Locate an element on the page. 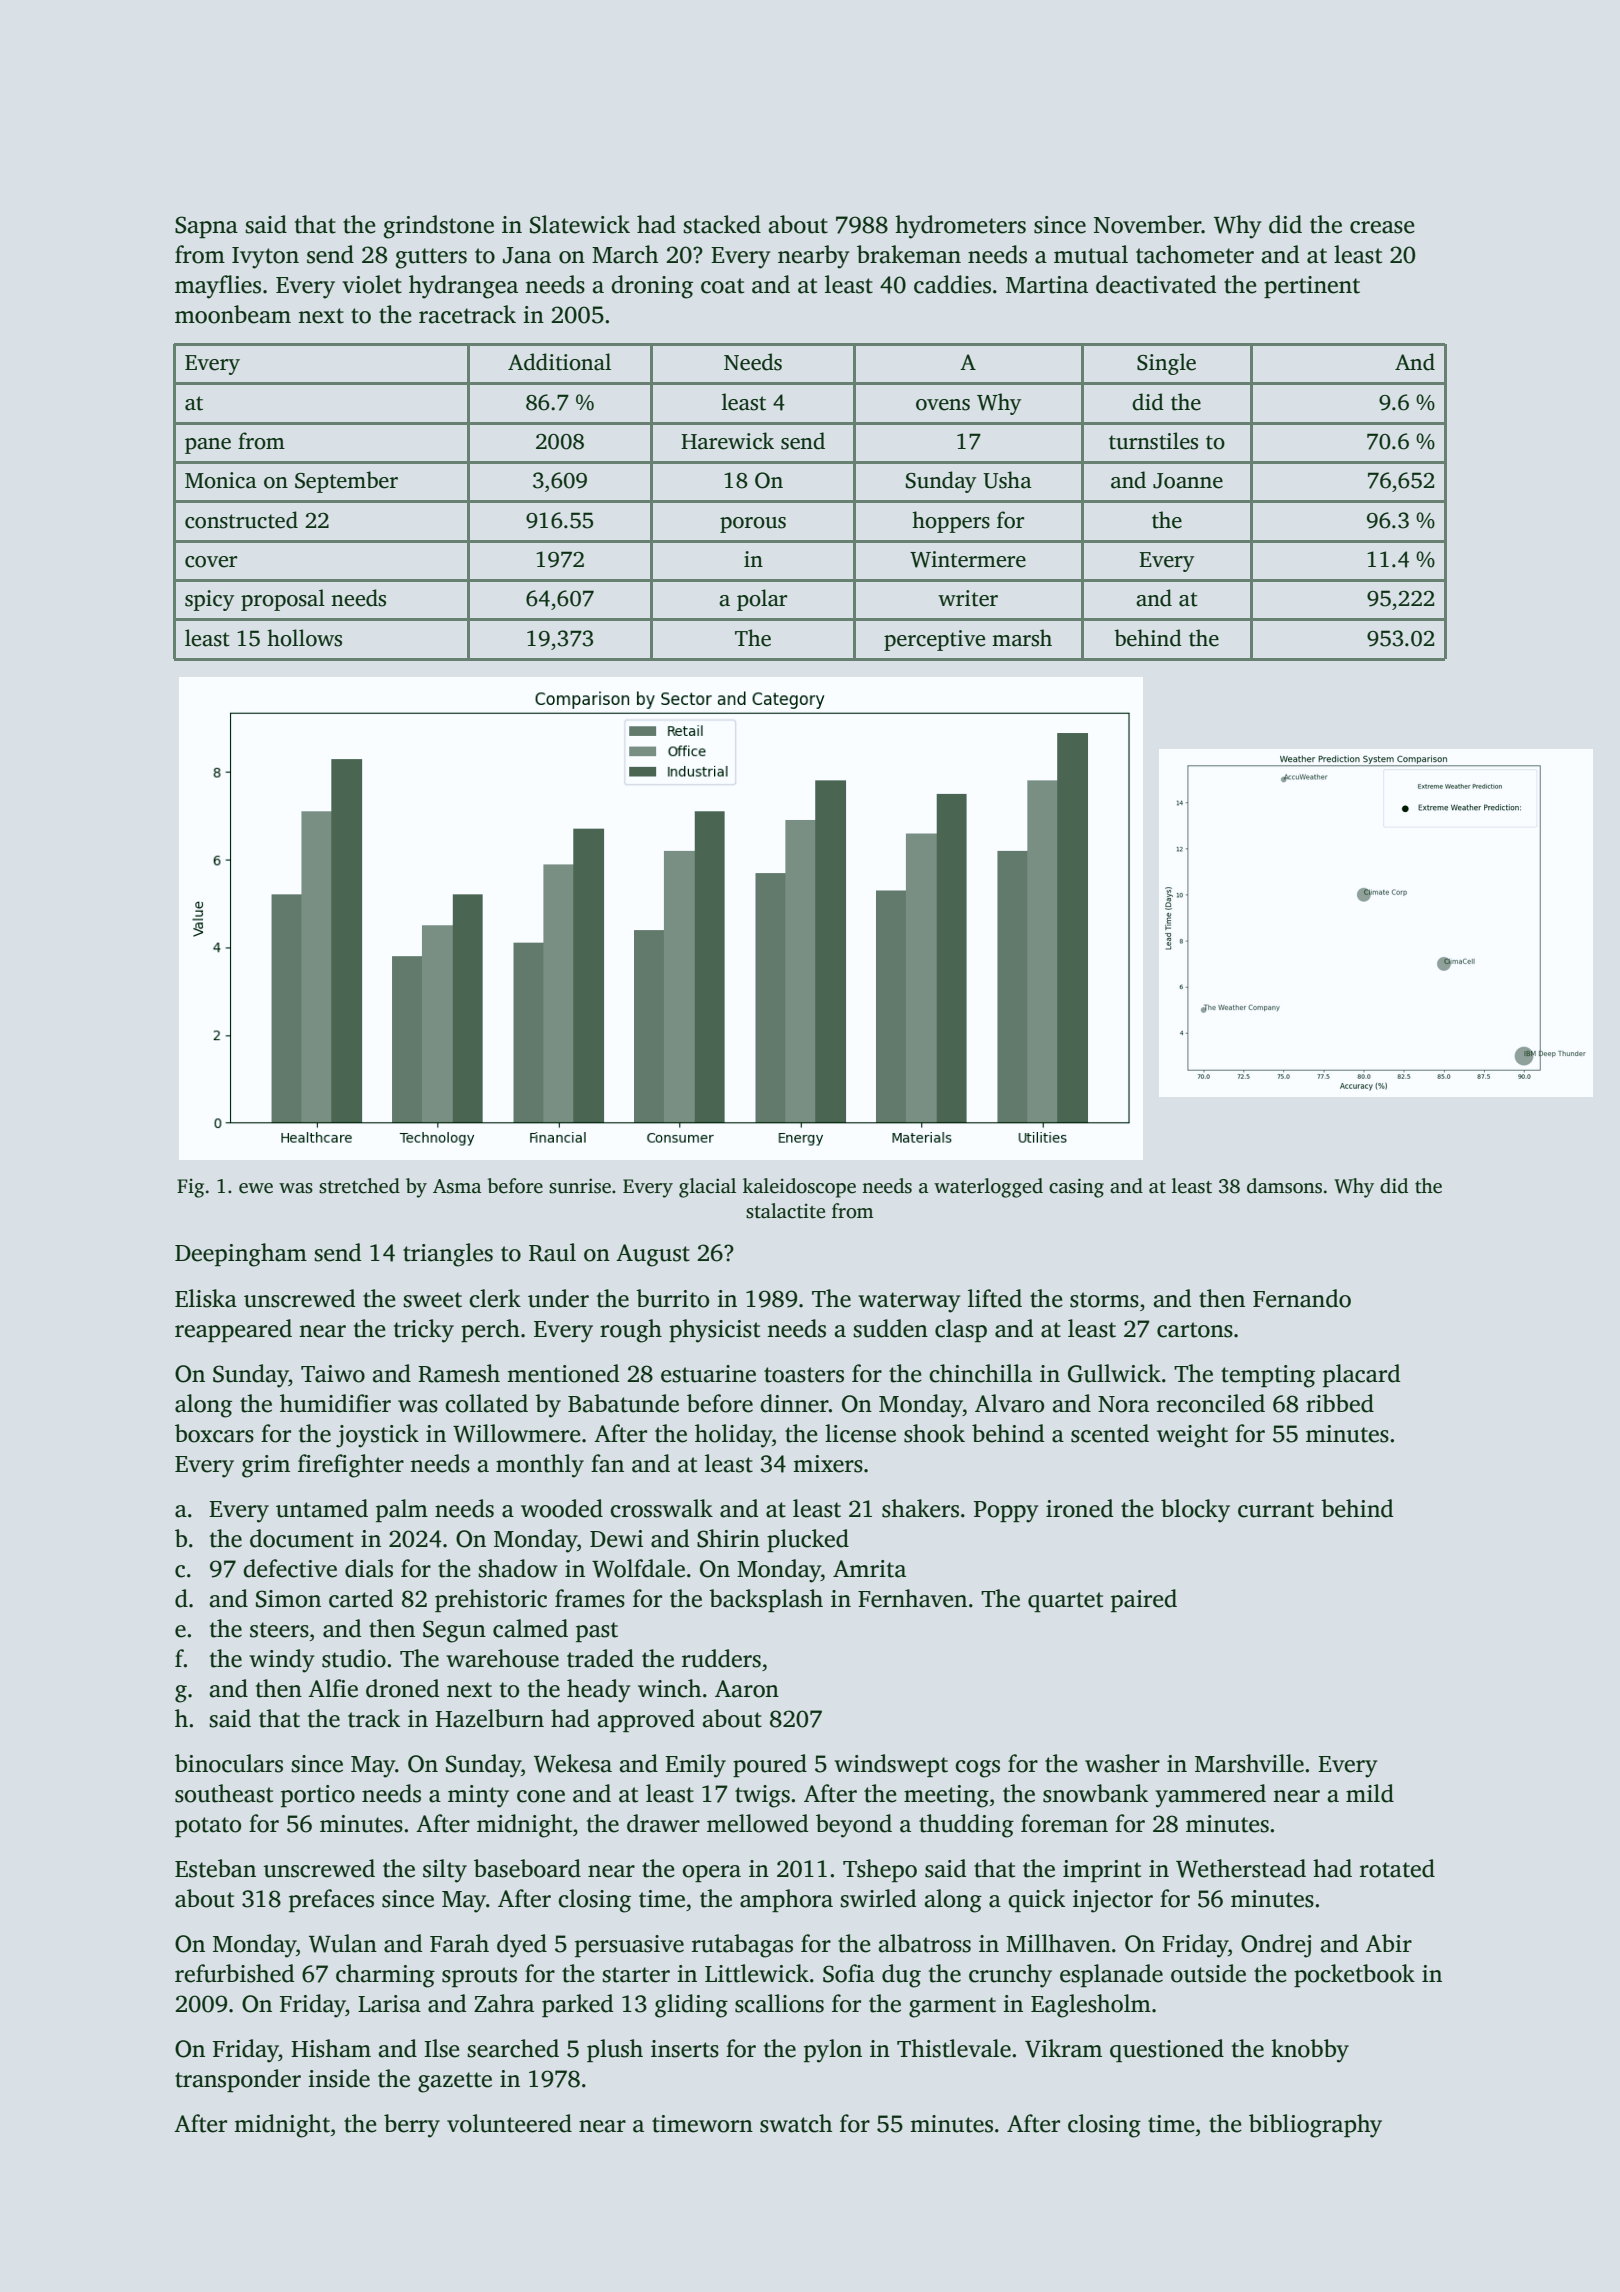 This document has width=1620, height=2292. writer is located at coordinates (968, 598).
